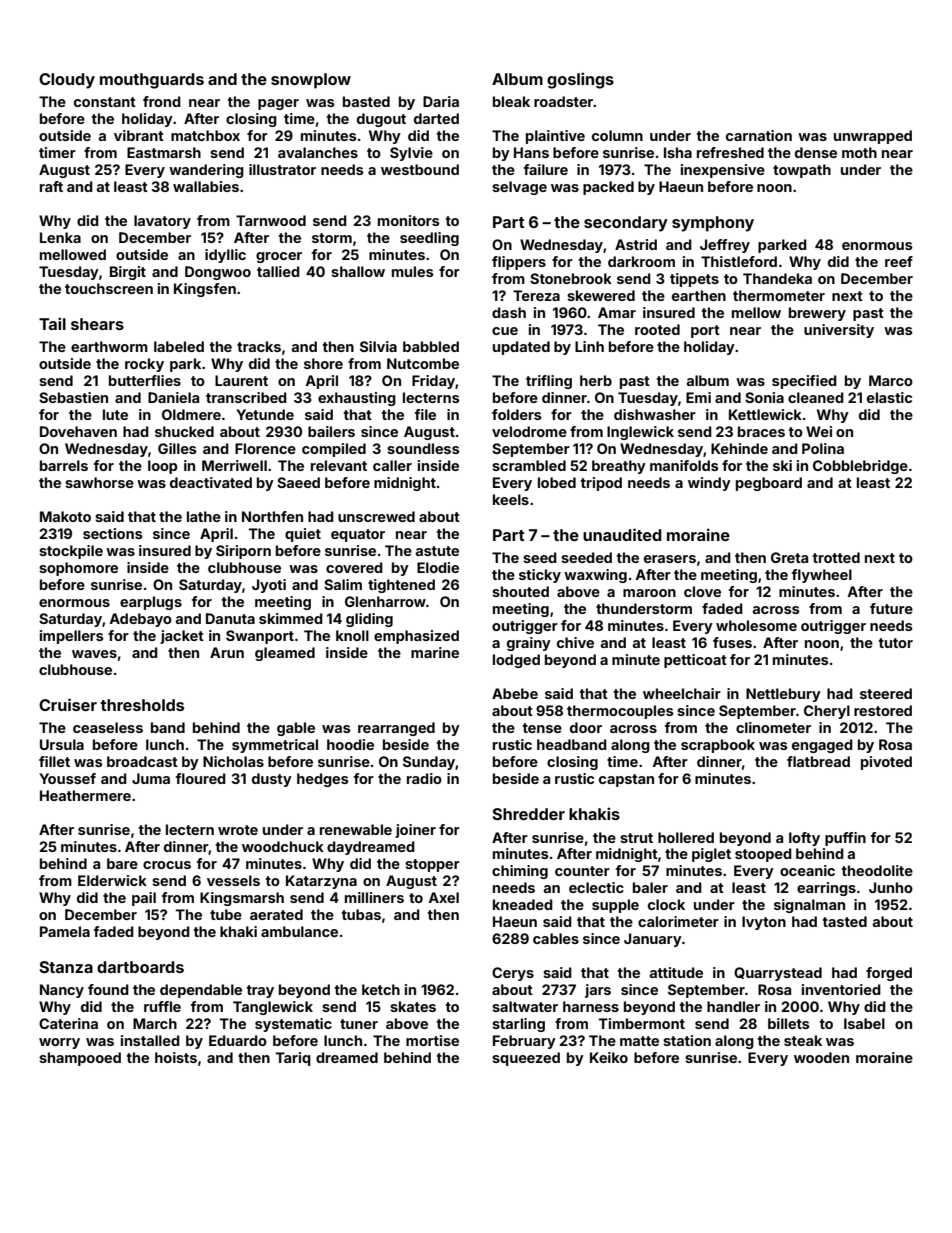 Image resolution: width=952 pixels, height=1233 pixels. What do you see at coordinates (60, 237) in the document?
I see `Lenka` at bounding box center [60, 237].
